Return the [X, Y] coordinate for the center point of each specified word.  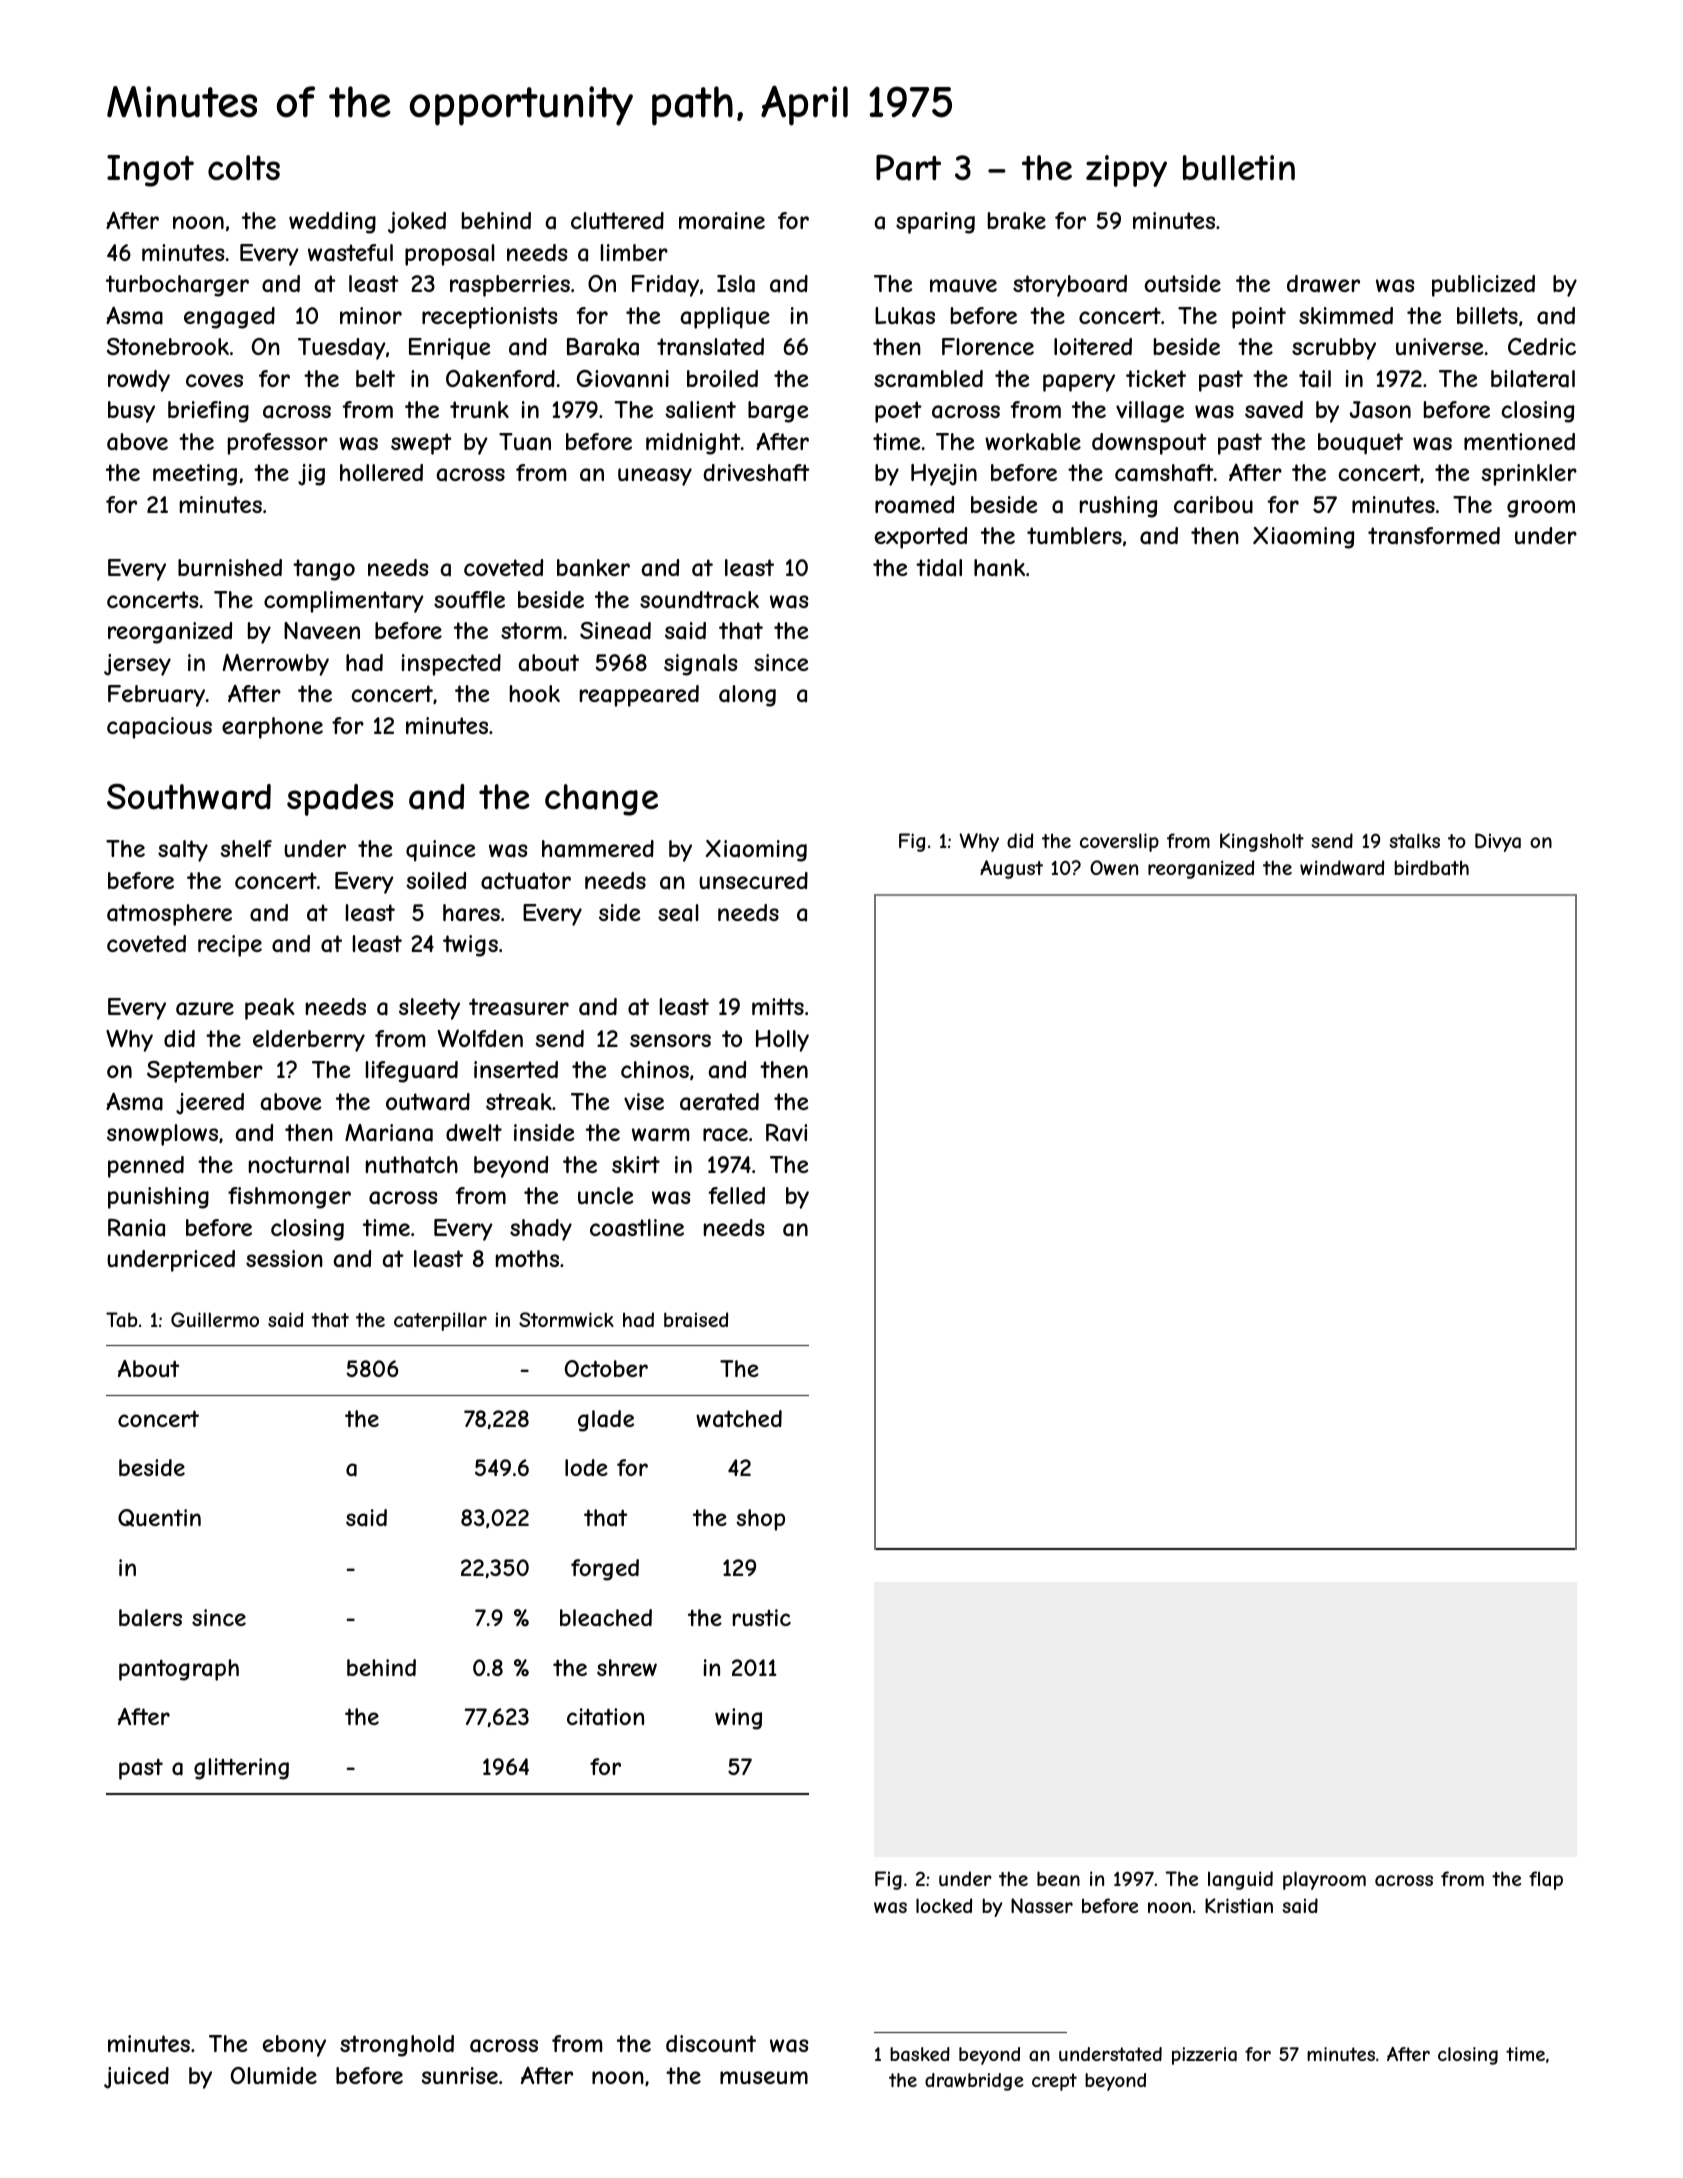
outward [428, 1102]
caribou [1213, 505]
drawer [1323, 284]
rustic [762, 1617]
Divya [1498, 842]
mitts [778, 1006]
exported [920, 538]
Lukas [905, 316]
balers [150, 1618]
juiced [136, 2078]
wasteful [350, 253]
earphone [272, 728]
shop [760, 1520]
